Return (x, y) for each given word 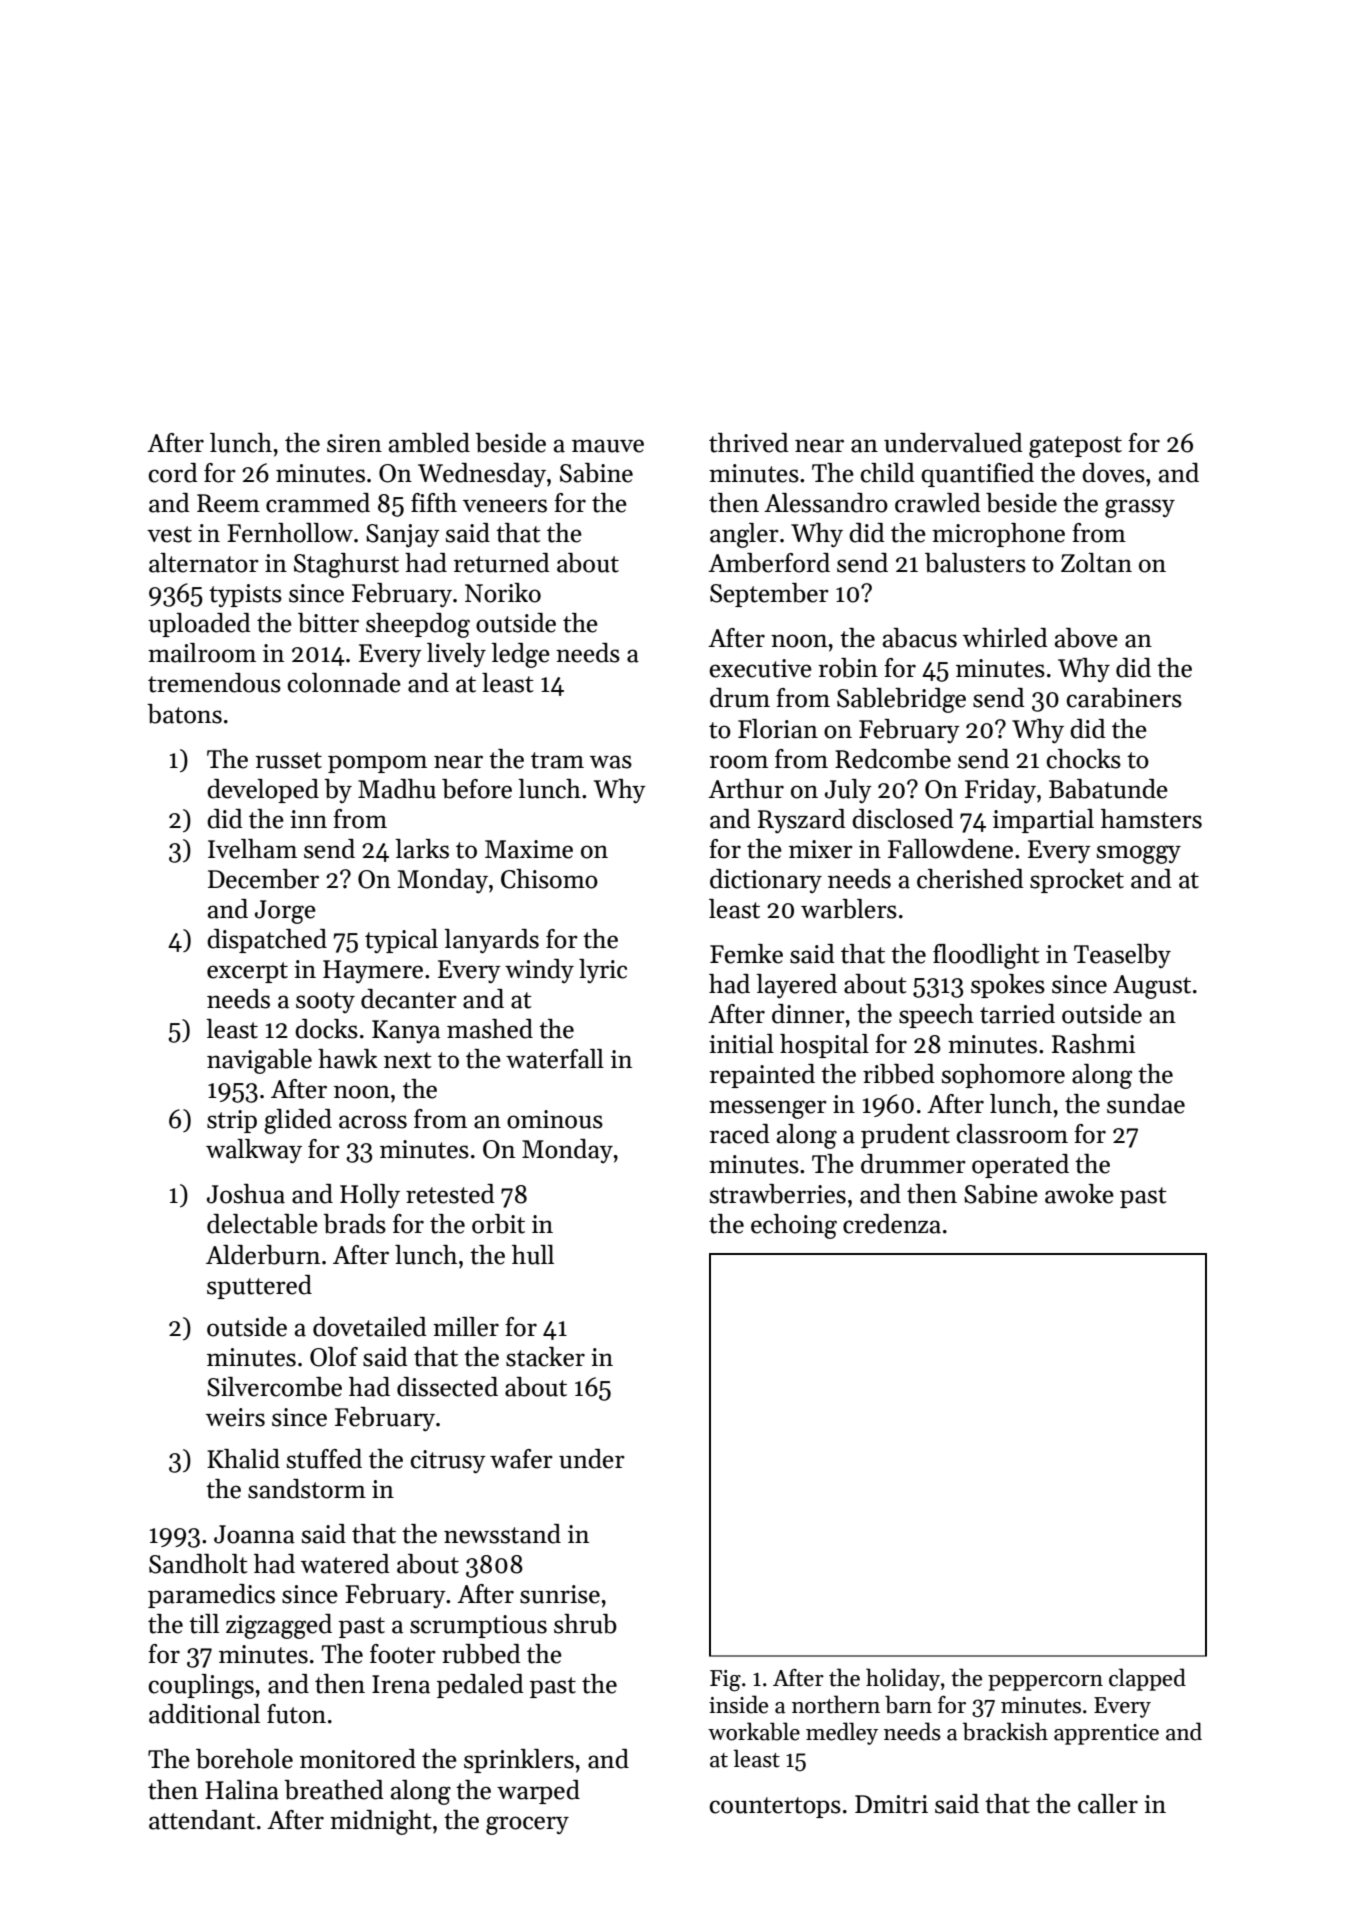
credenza (892, 1224)
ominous (555, 1119)
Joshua (246, 1194)
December (263, 879)
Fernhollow (290, 533)
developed (263, 791)
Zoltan (1096, 563)
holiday (903, 1679)
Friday (1000, 791)
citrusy (448, 1461)
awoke (1079, 1194)
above (1086, 638)
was (611, 762)
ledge (520, 655)
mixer (821, 849)
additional (204, 1714)
